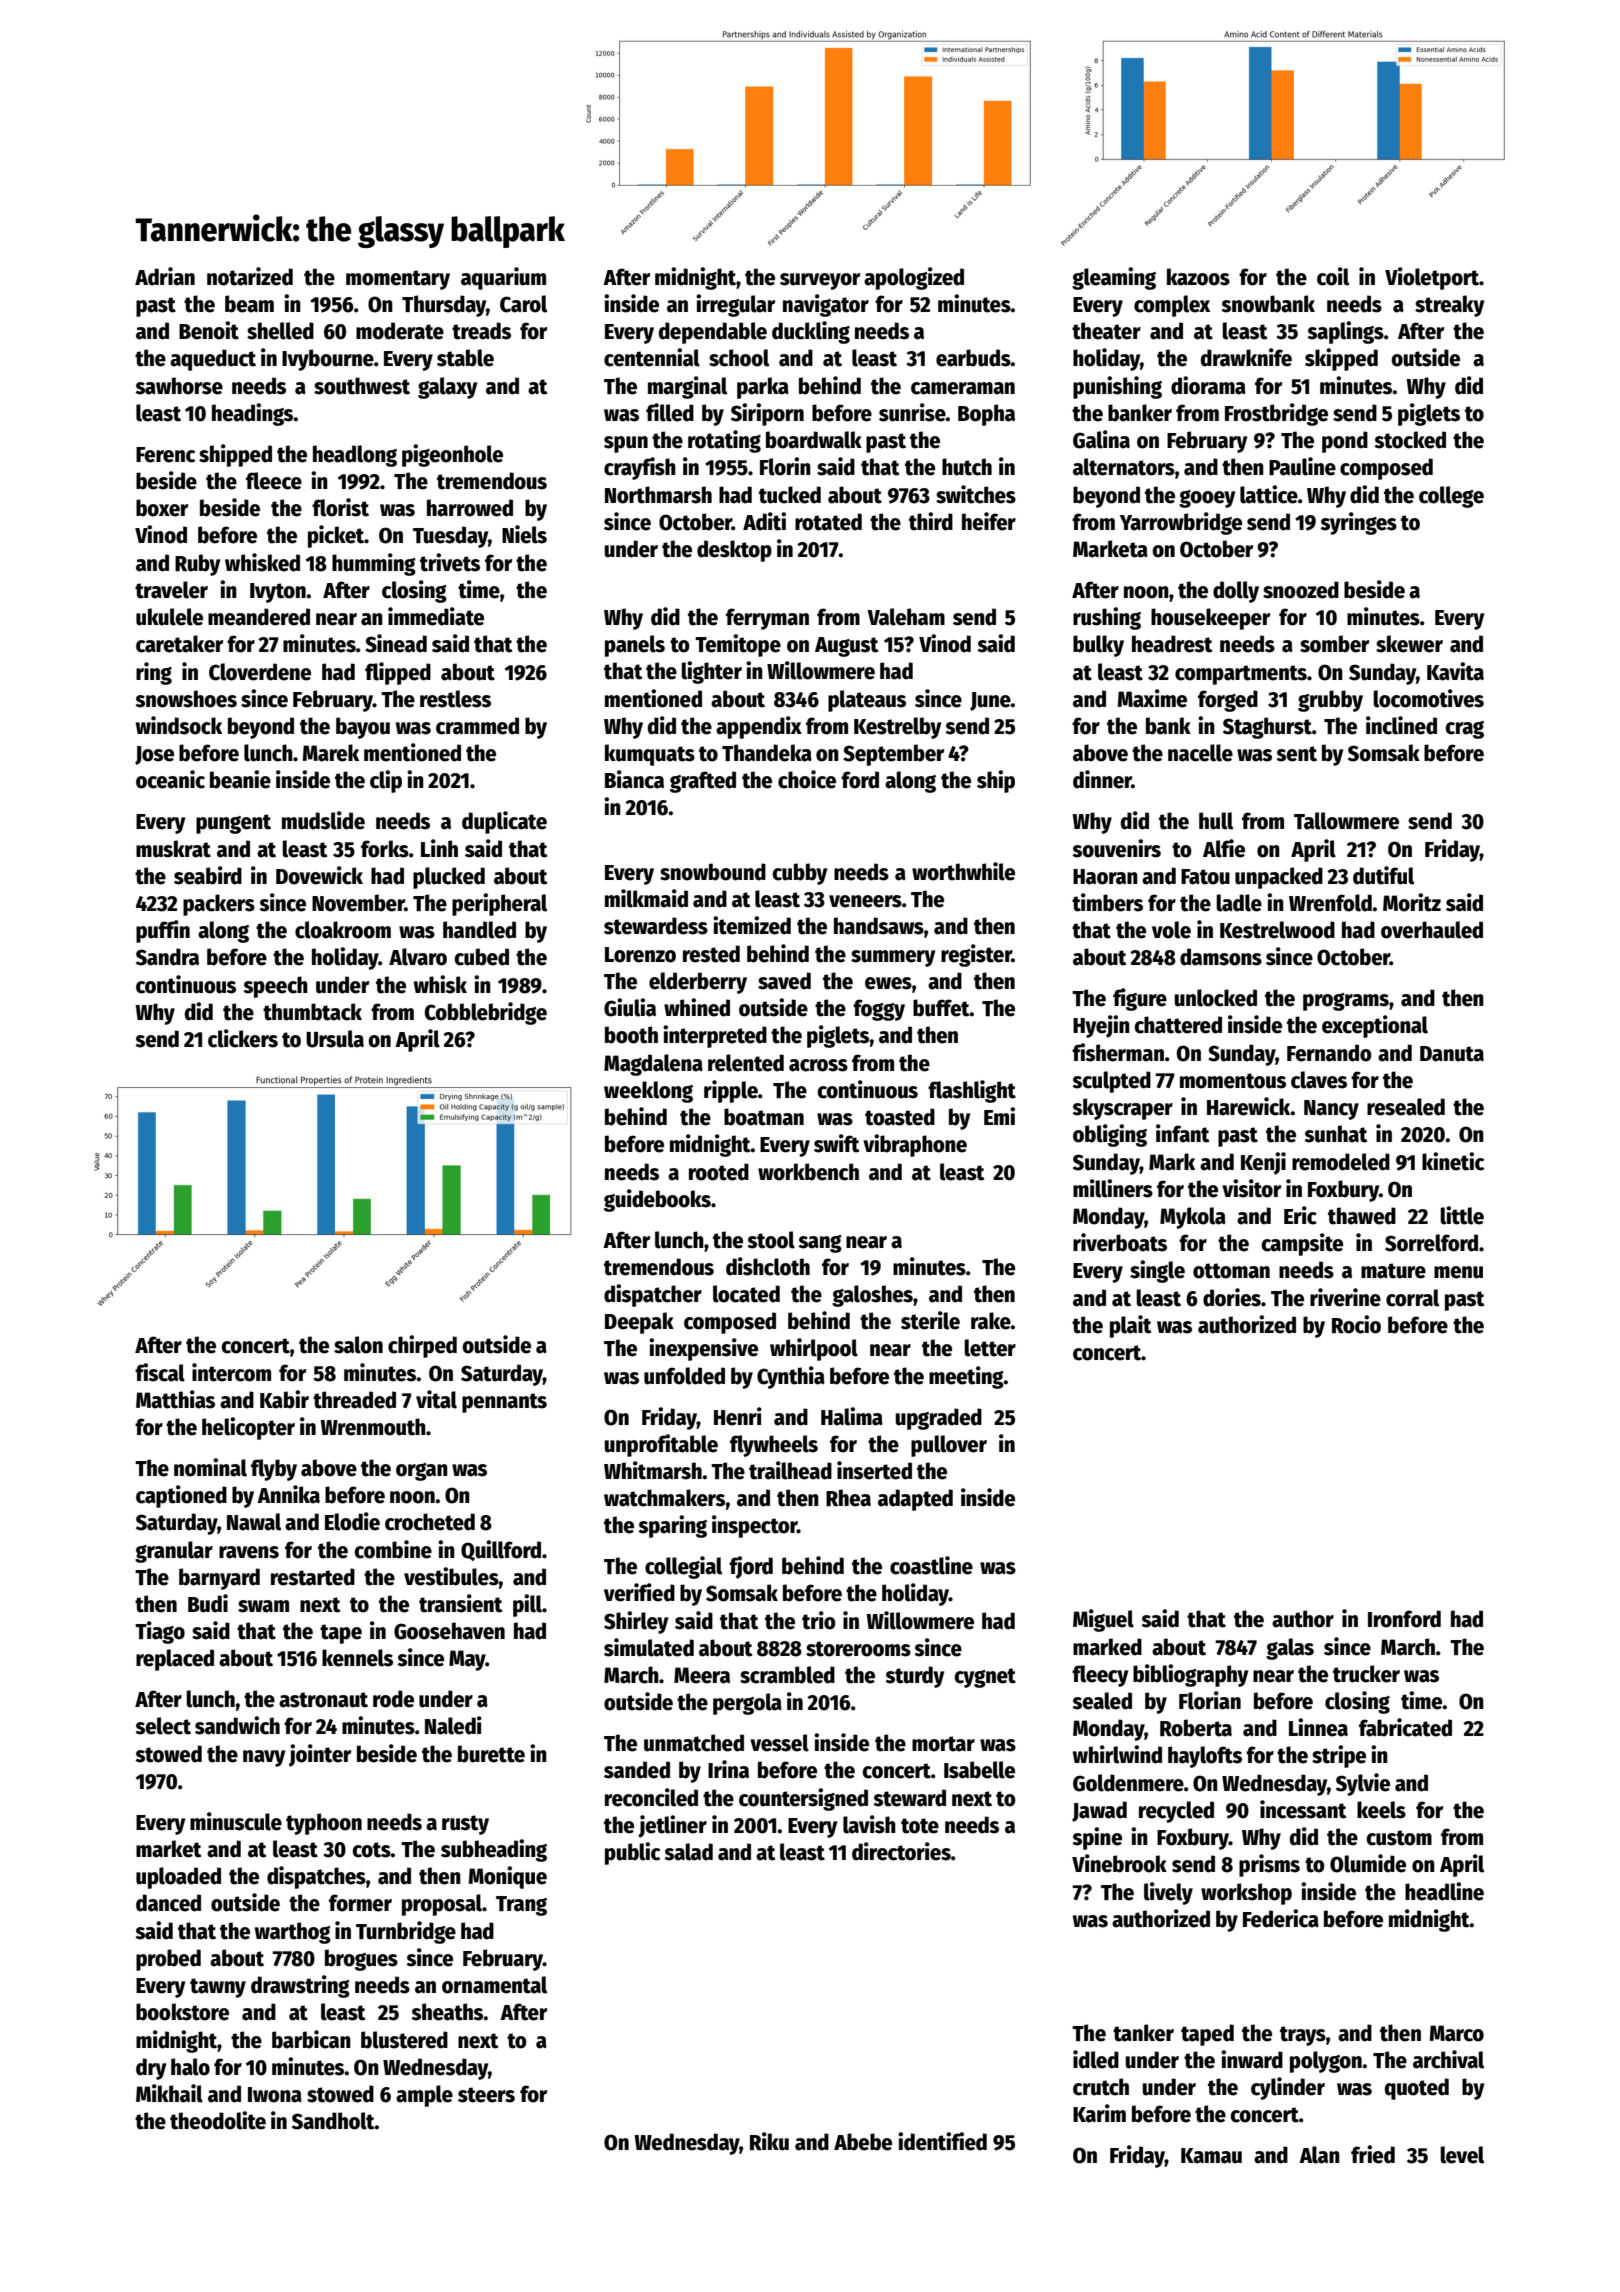  I want to click on apologized, so click(914, 278).
